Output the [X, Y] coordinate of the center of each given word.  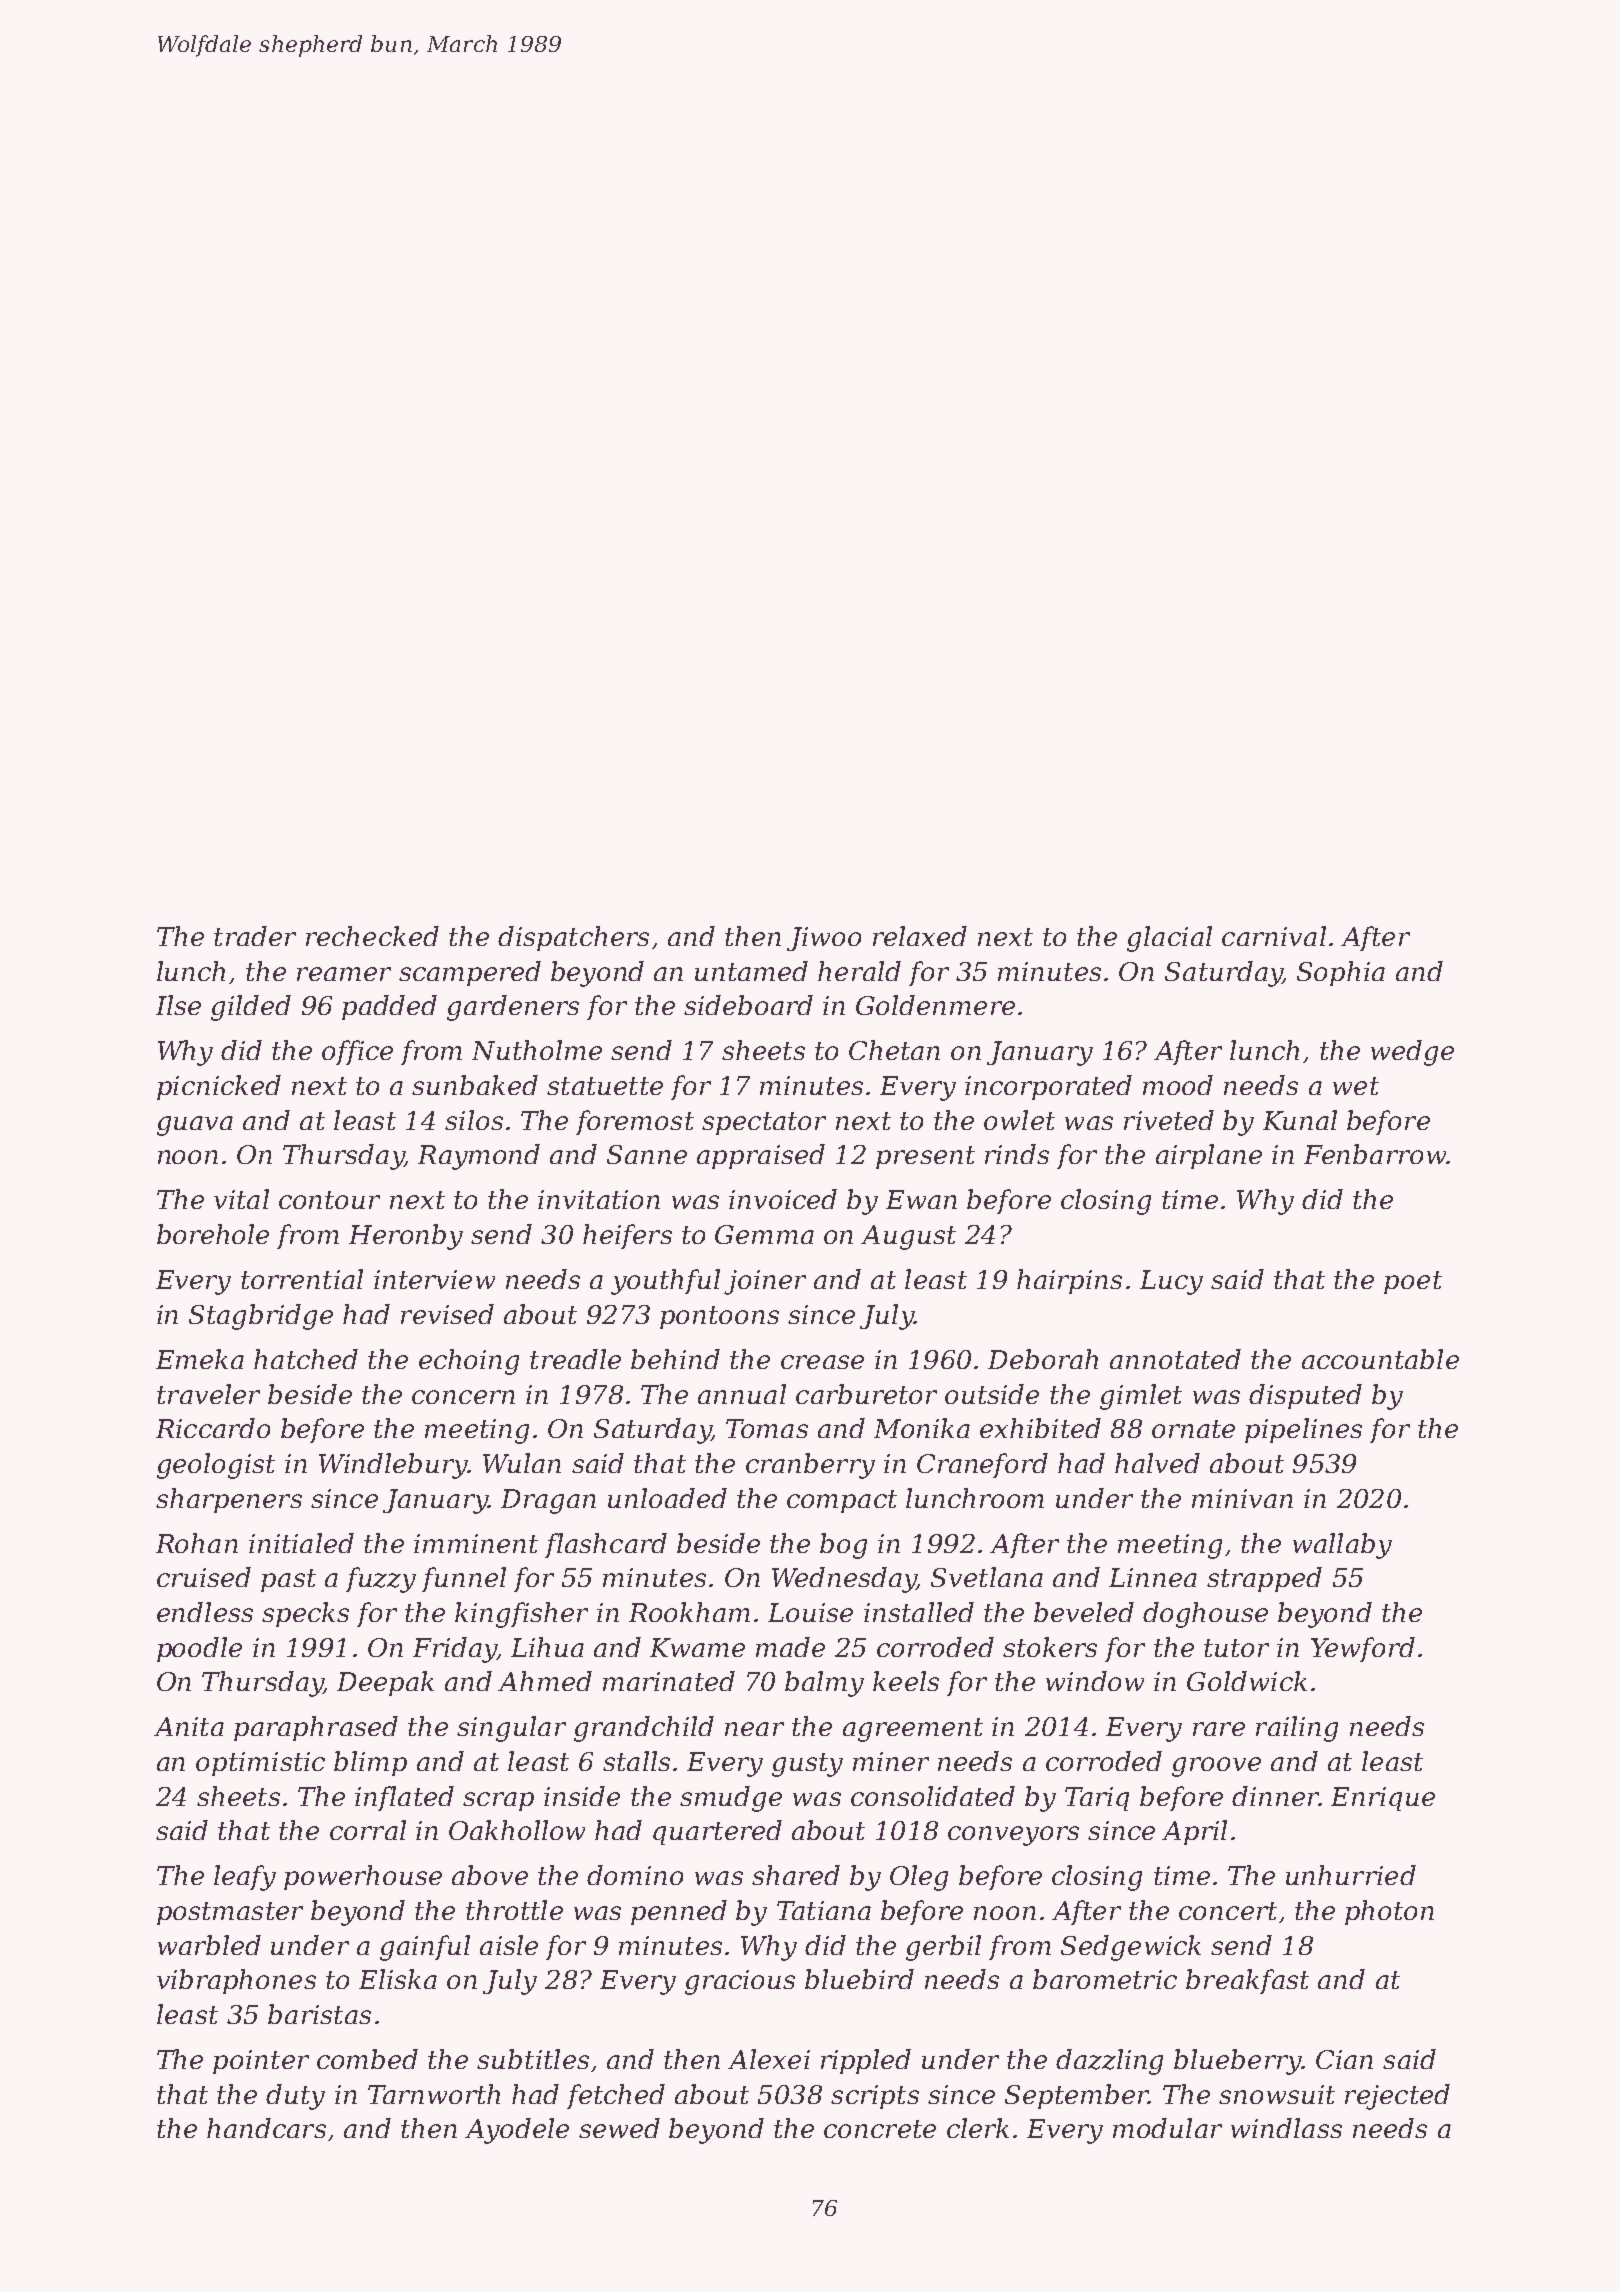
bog [843, 1546]
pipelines [1303, 1430]
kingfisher [521, 1615]
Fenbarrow [1375, 1154]
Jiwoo [824, 939]
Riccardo [213, 1428]
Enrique [1383, 1799]
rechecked [372, 936]
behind [675, 1359]
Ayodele [517, 2131]
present [925, 1157]
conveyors [1013, 1836]
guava [195, 1126]
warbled [209, 1945]
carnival [1274, 936]
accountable [1380, 1359]
